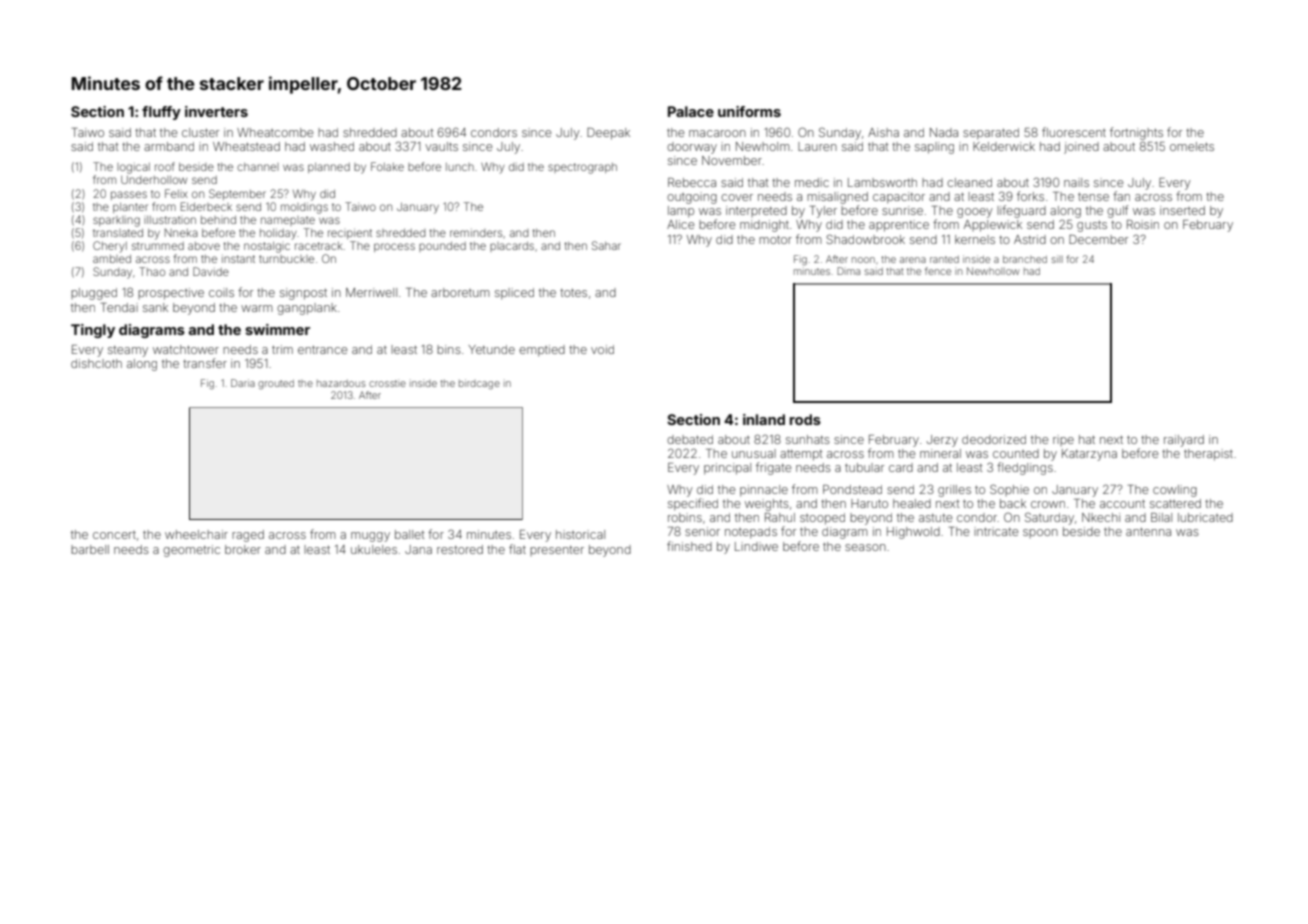 The height and width of the document is (924, 1308). I want to click on barbell, so click(90, 549).
